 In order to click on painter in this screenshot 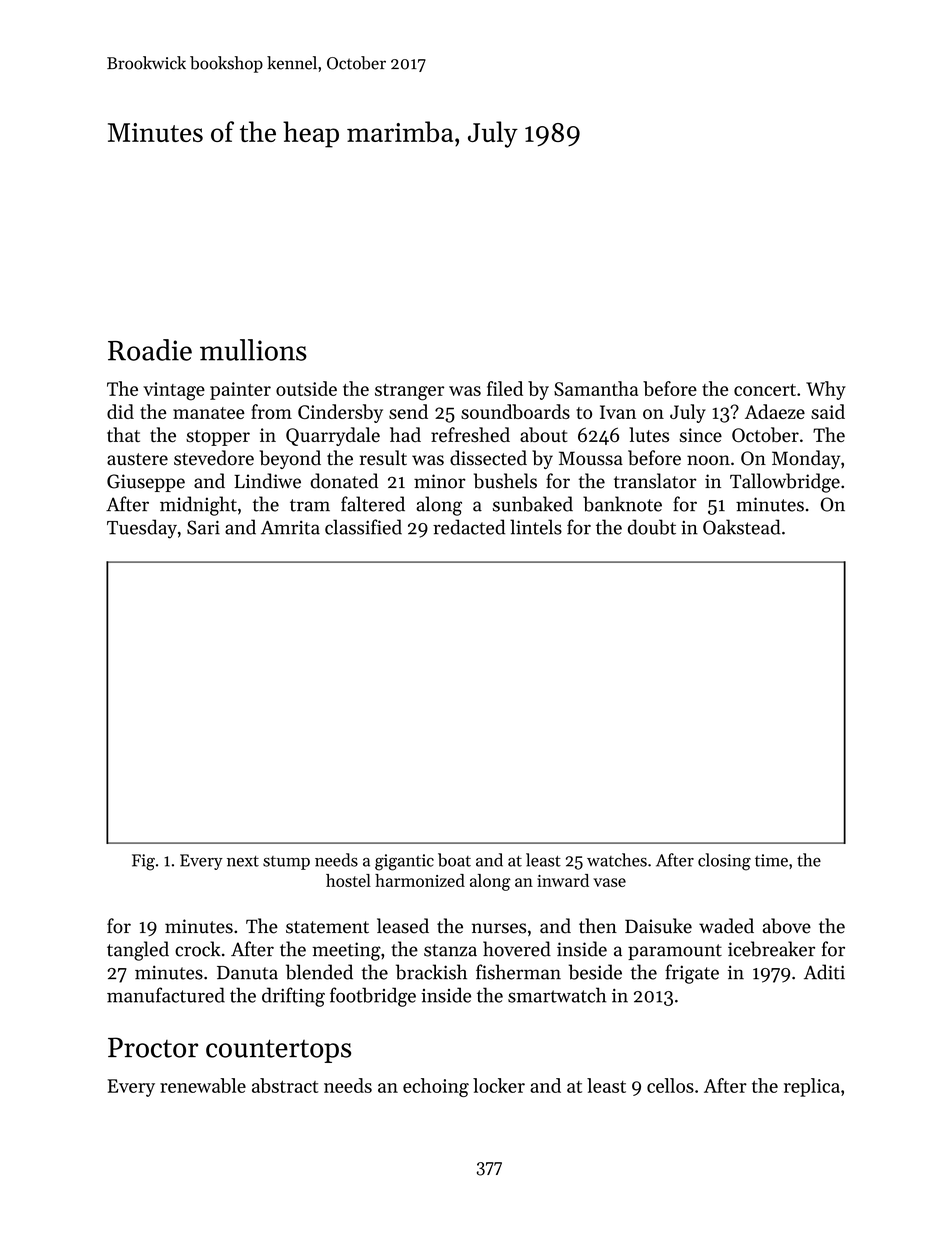, I will do `click(240, 391)`.
